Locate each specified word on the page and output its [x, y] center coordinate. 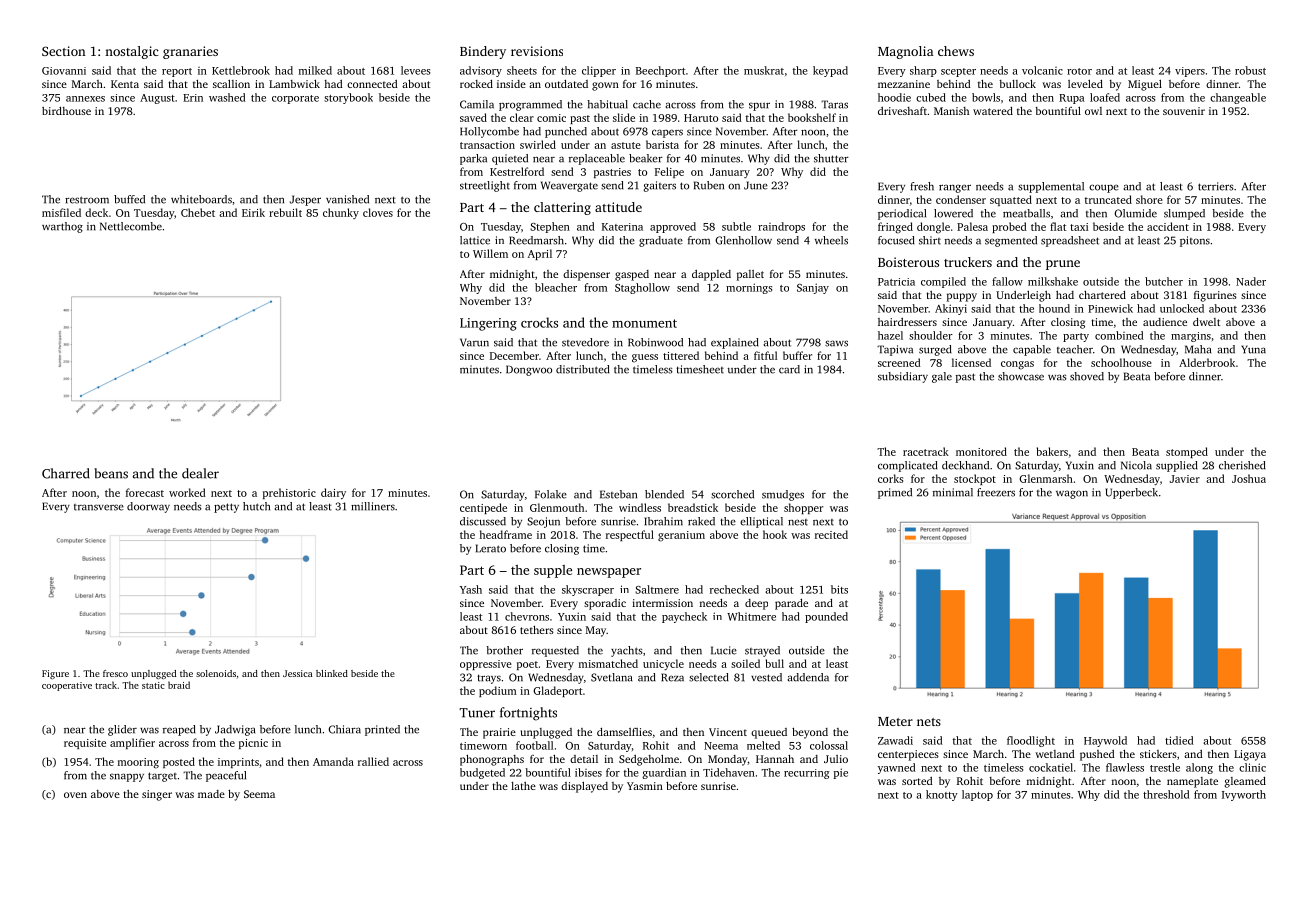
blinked [332, 673]
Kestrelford [517, 171]
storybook [348, 98]
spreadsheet [1070, 241]
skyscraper [588, 590]
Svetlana [611, 677]
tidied [1179, 740]
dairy [333, 494]
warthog [62, 227]
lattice [475, 240]
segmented [1011, 241]
